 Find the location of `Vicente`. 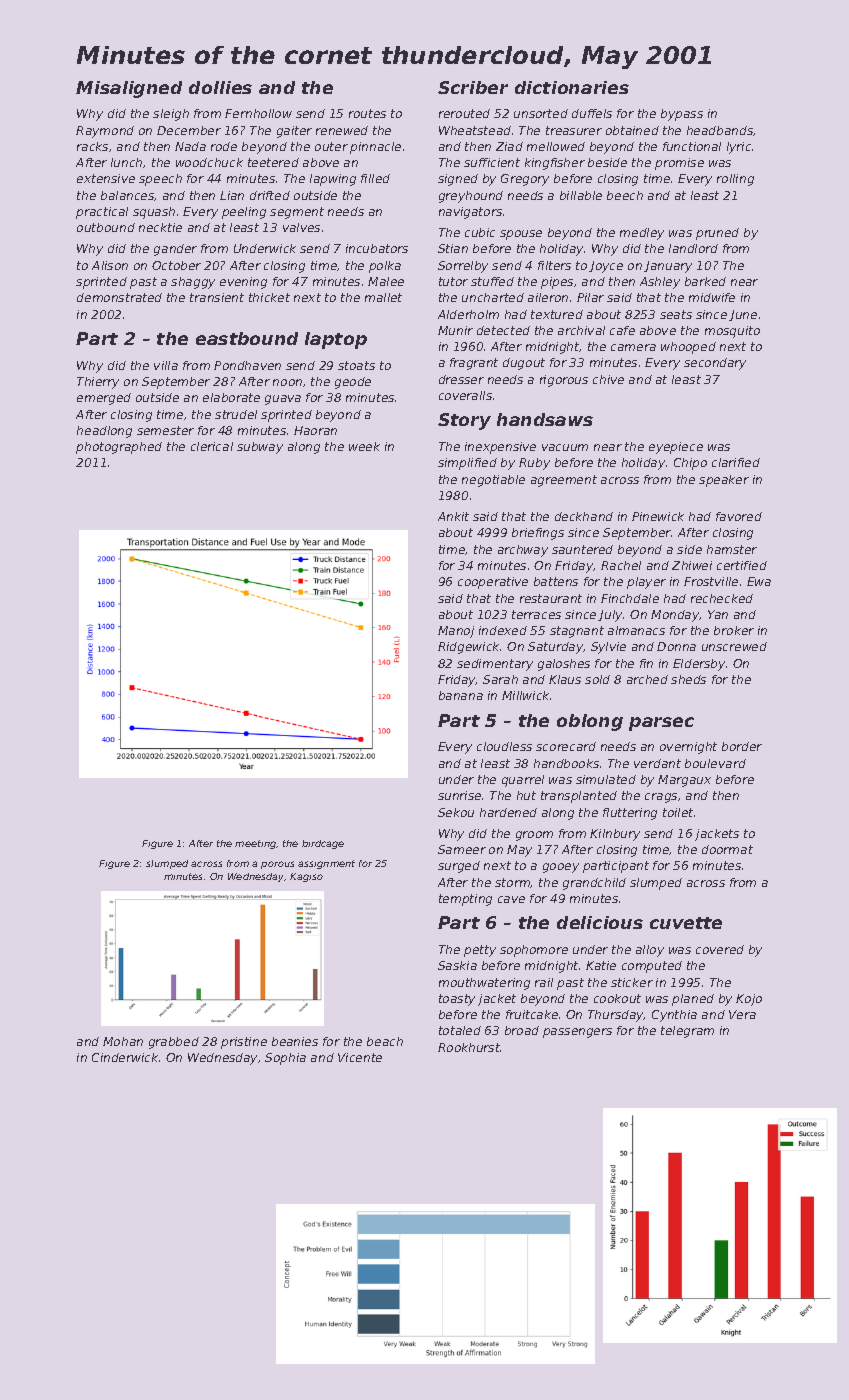

Vicente is located at coordinates (360, 1057).
